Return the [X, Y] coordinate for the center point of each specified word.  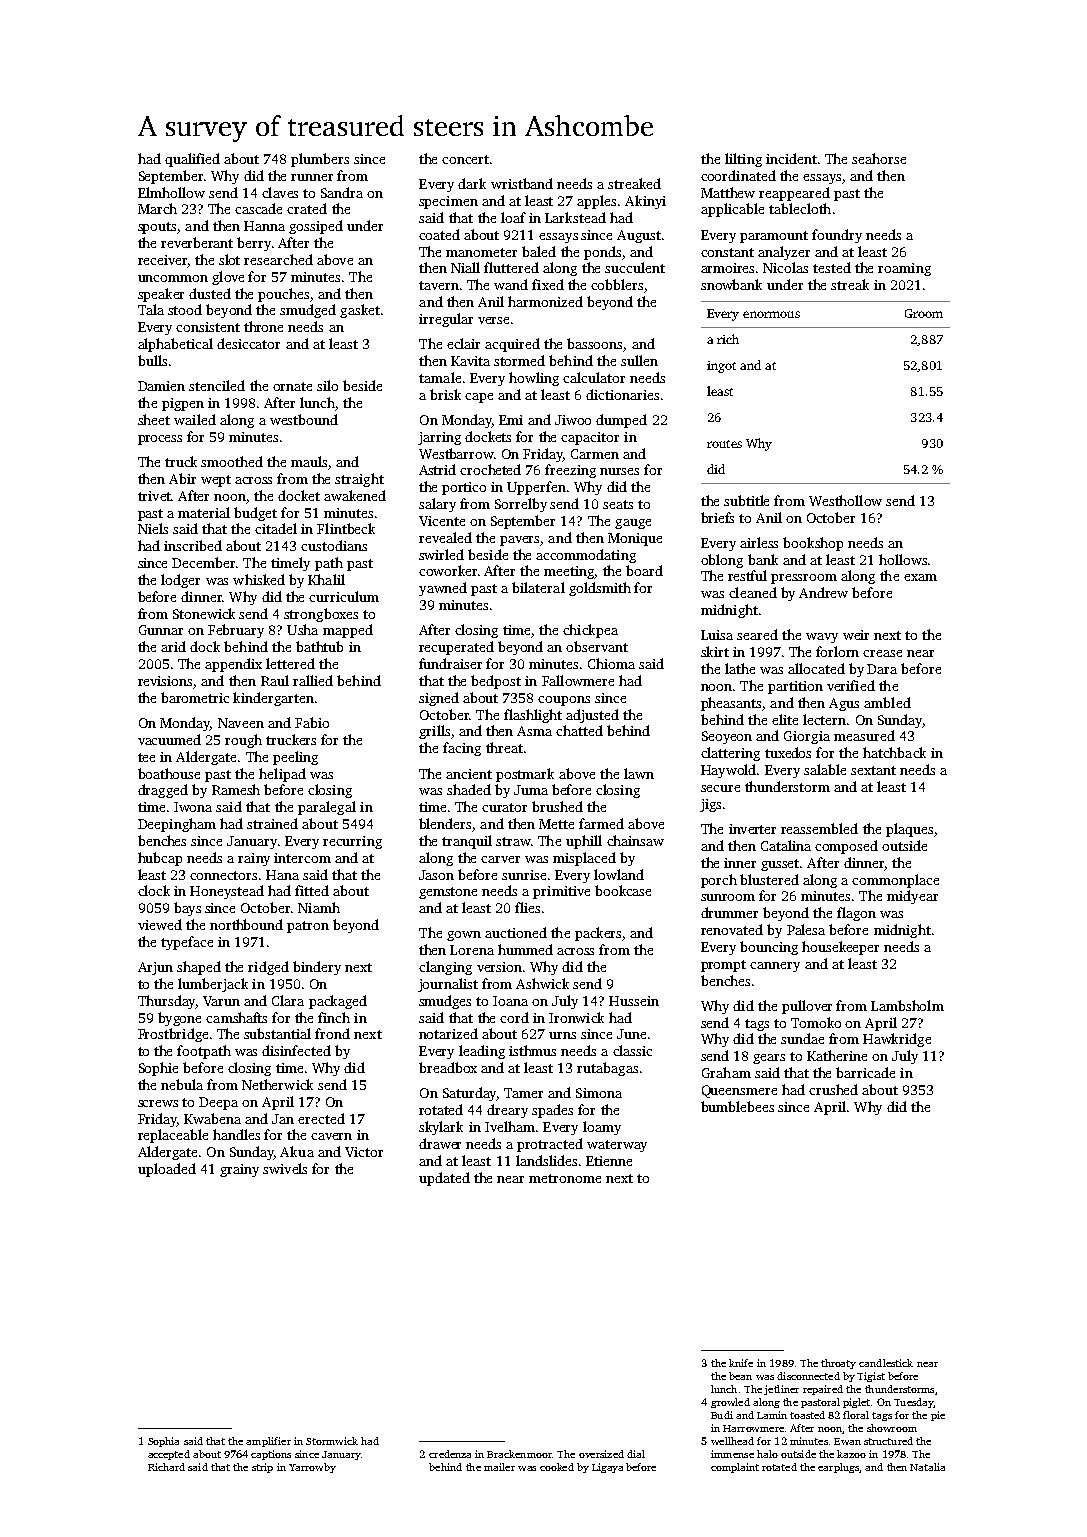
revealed [445, 537]
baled [539, 251]
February [236, 631]
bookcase [623, 890]
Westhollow [845, 500]
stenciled [217, 385]
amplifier [268, 1442]
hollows [903, 559]
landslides [546, 1160]
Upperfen [536, 488]
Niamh [319, 907]
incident [791, 158]
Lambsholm [907, 1005]
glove [228, 278]
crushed [833, 1089]
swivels [285, 1168]
